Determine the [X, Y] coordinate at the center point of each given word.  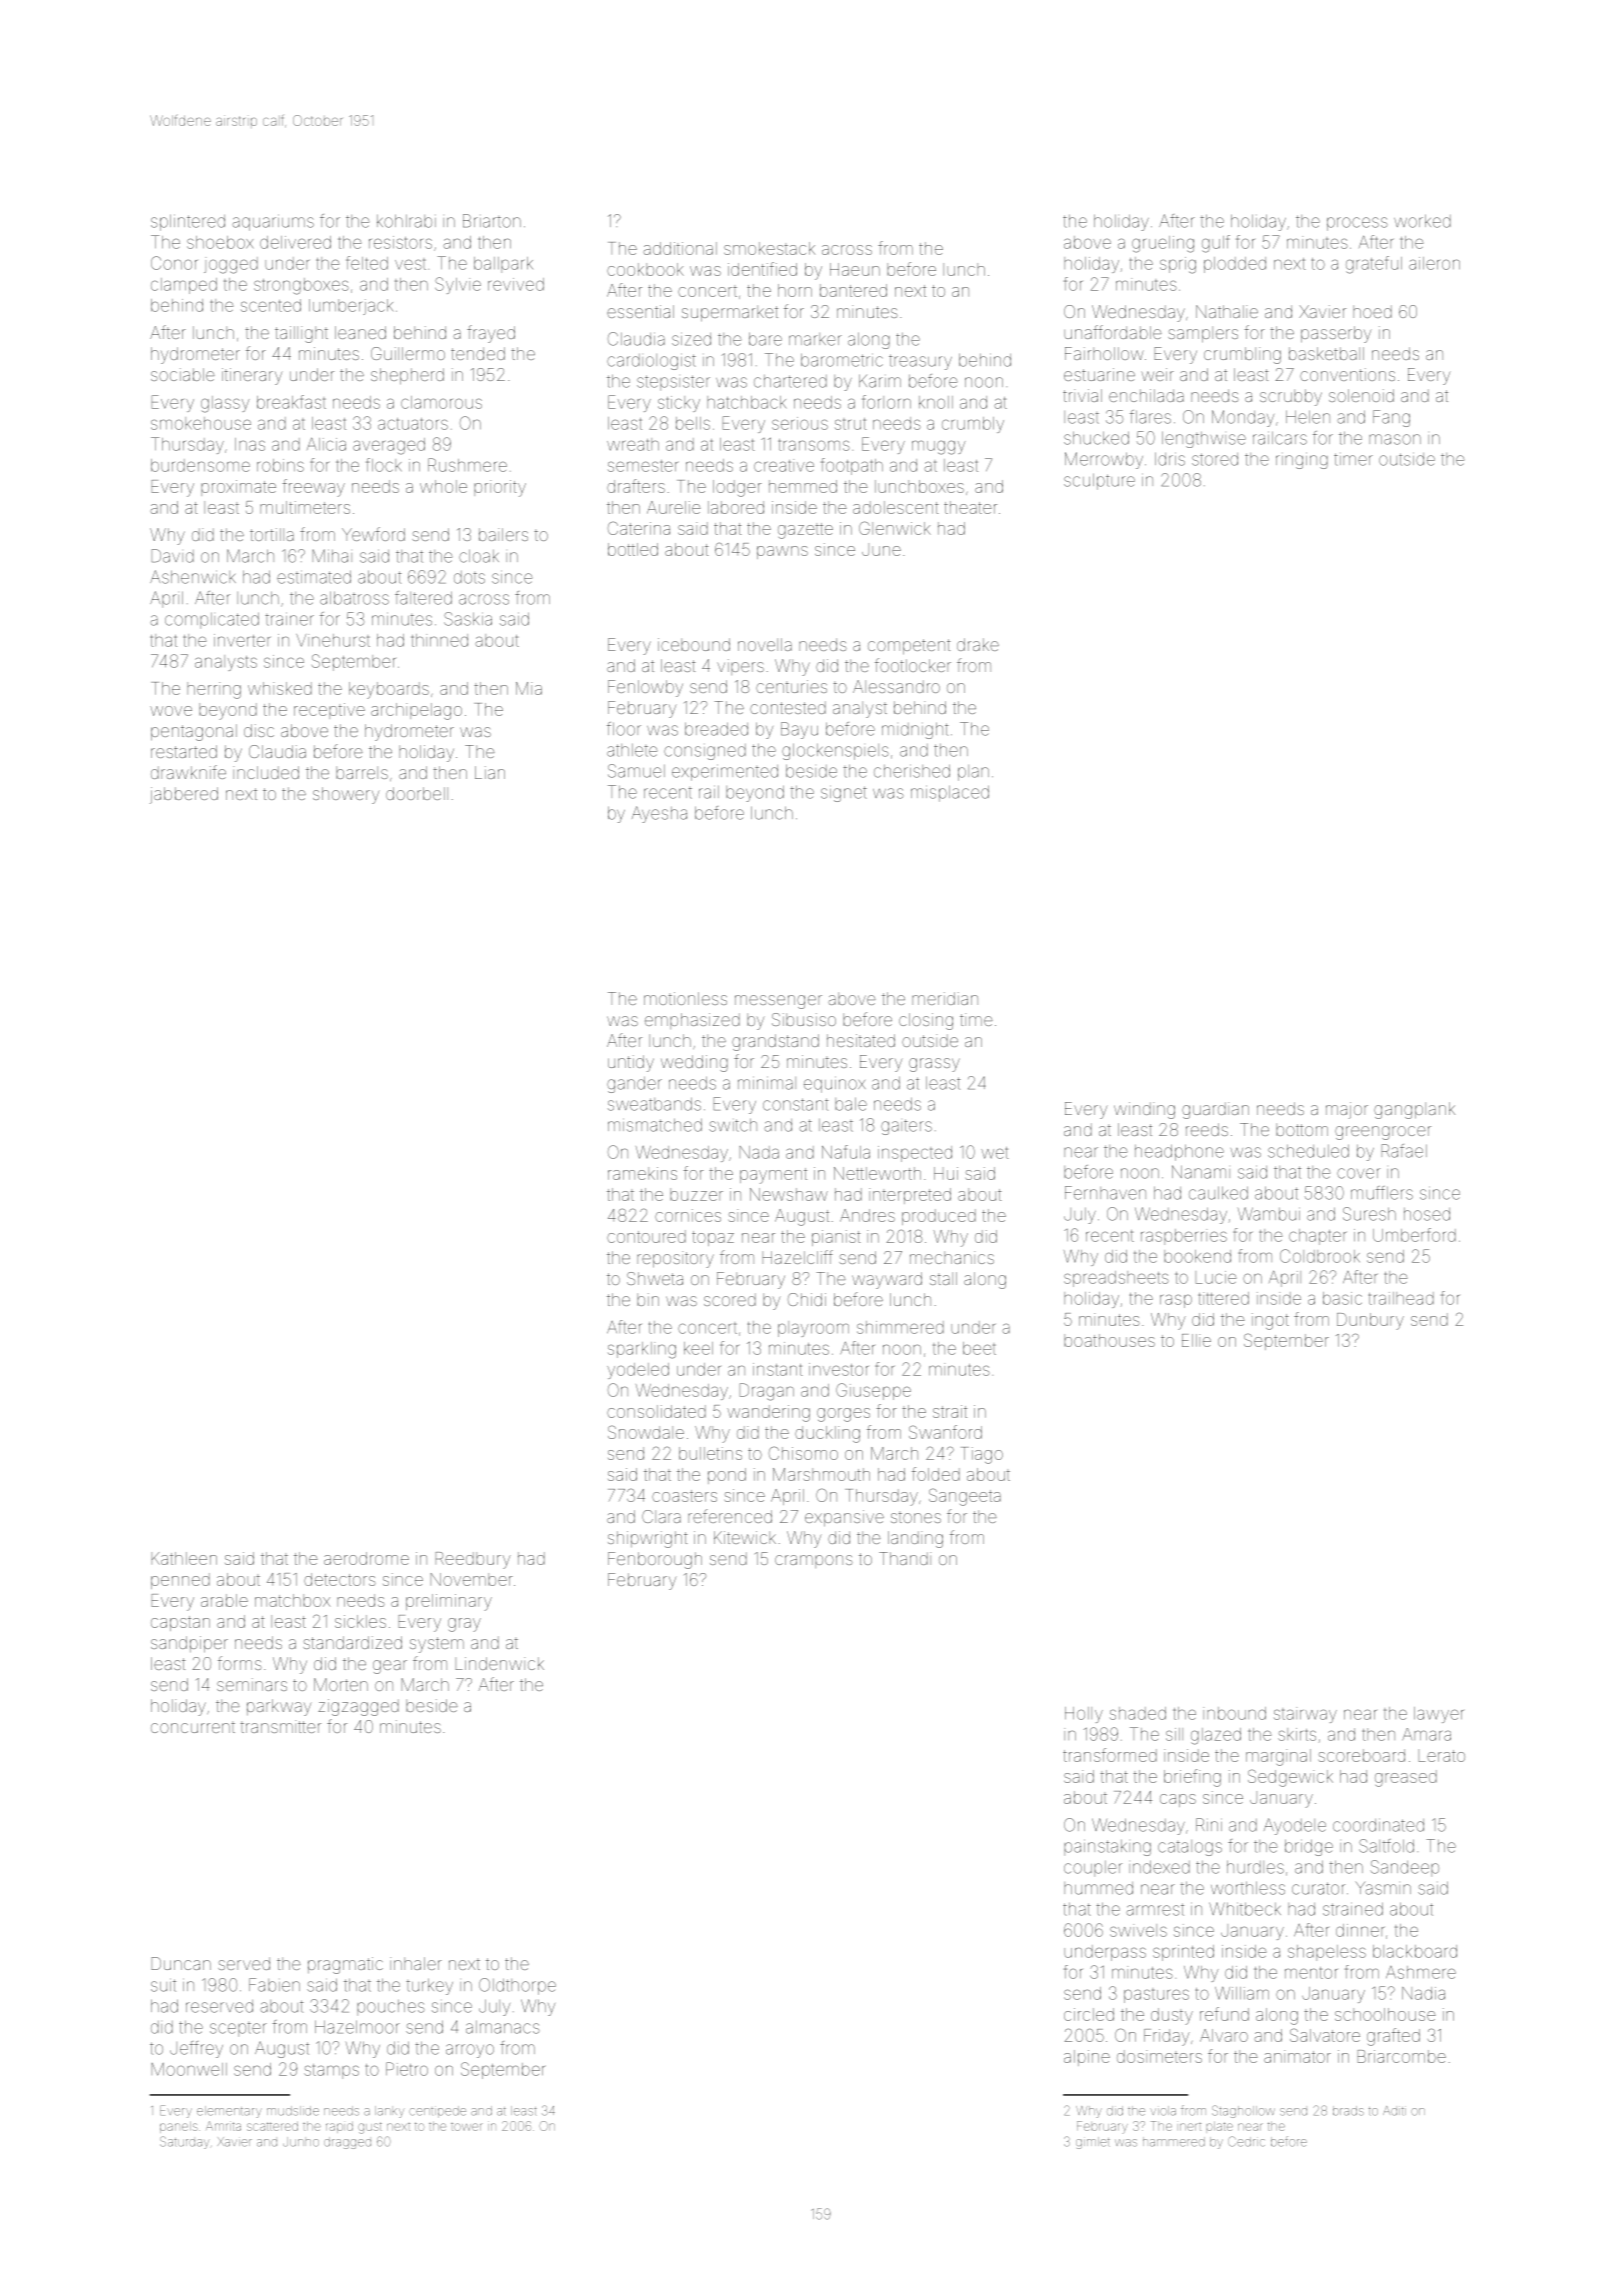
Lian [490, 772]
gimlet [1093, 2143]
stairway [1305, 1715]
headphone [1179, 1152]
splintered [188, 222]
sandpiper [189, 1644]
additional [680, 248]
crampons [814, 1561]
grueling [1163, 244]
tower [467, 2127]
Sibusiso [804, 1019]
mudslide [293, 2111]
